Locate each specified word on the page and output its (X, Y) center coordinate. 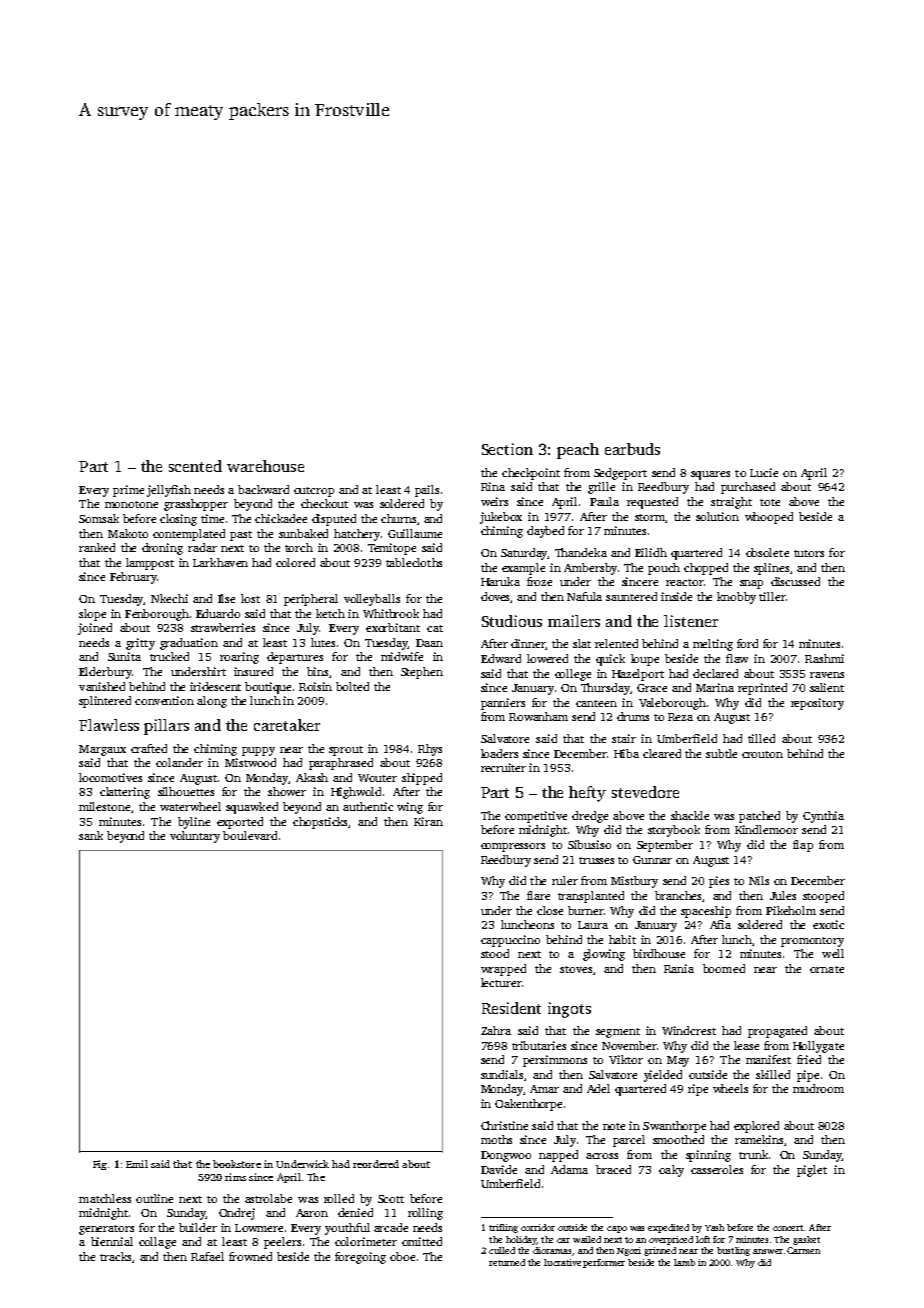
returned (507, 1262)
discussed (795, 581)
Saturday (524, 554)
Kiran (428, 821)
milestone (104, 806)
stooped (823, 897)
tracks (115, 1256)
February (133, 578)
